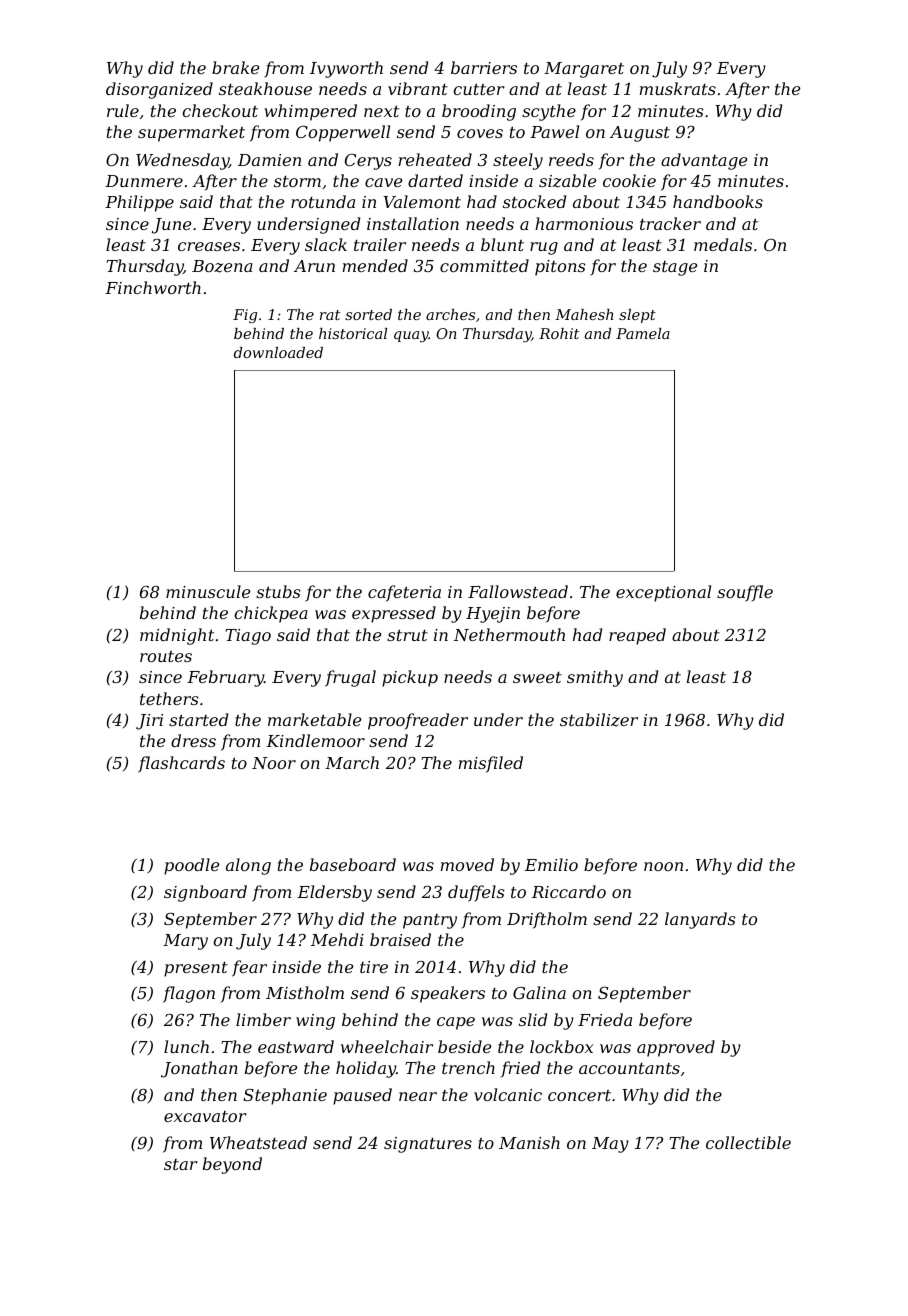  What do you see at coordinates (285, 1096) in the screenshot?
I see `Stephanie` at bounding box center [285, 1096].
